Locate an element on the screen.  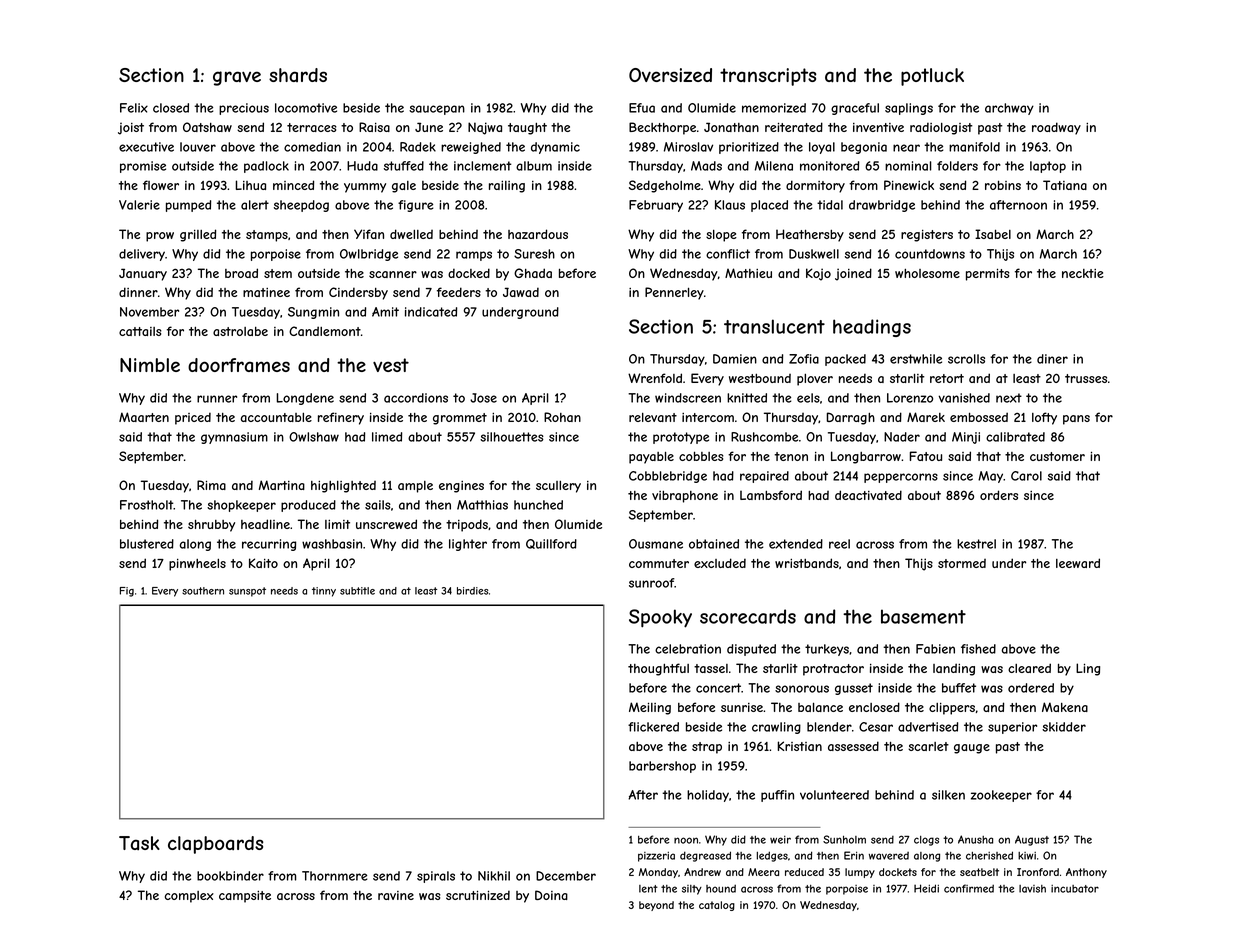
washbasin is located at coordinates (332, 544).
